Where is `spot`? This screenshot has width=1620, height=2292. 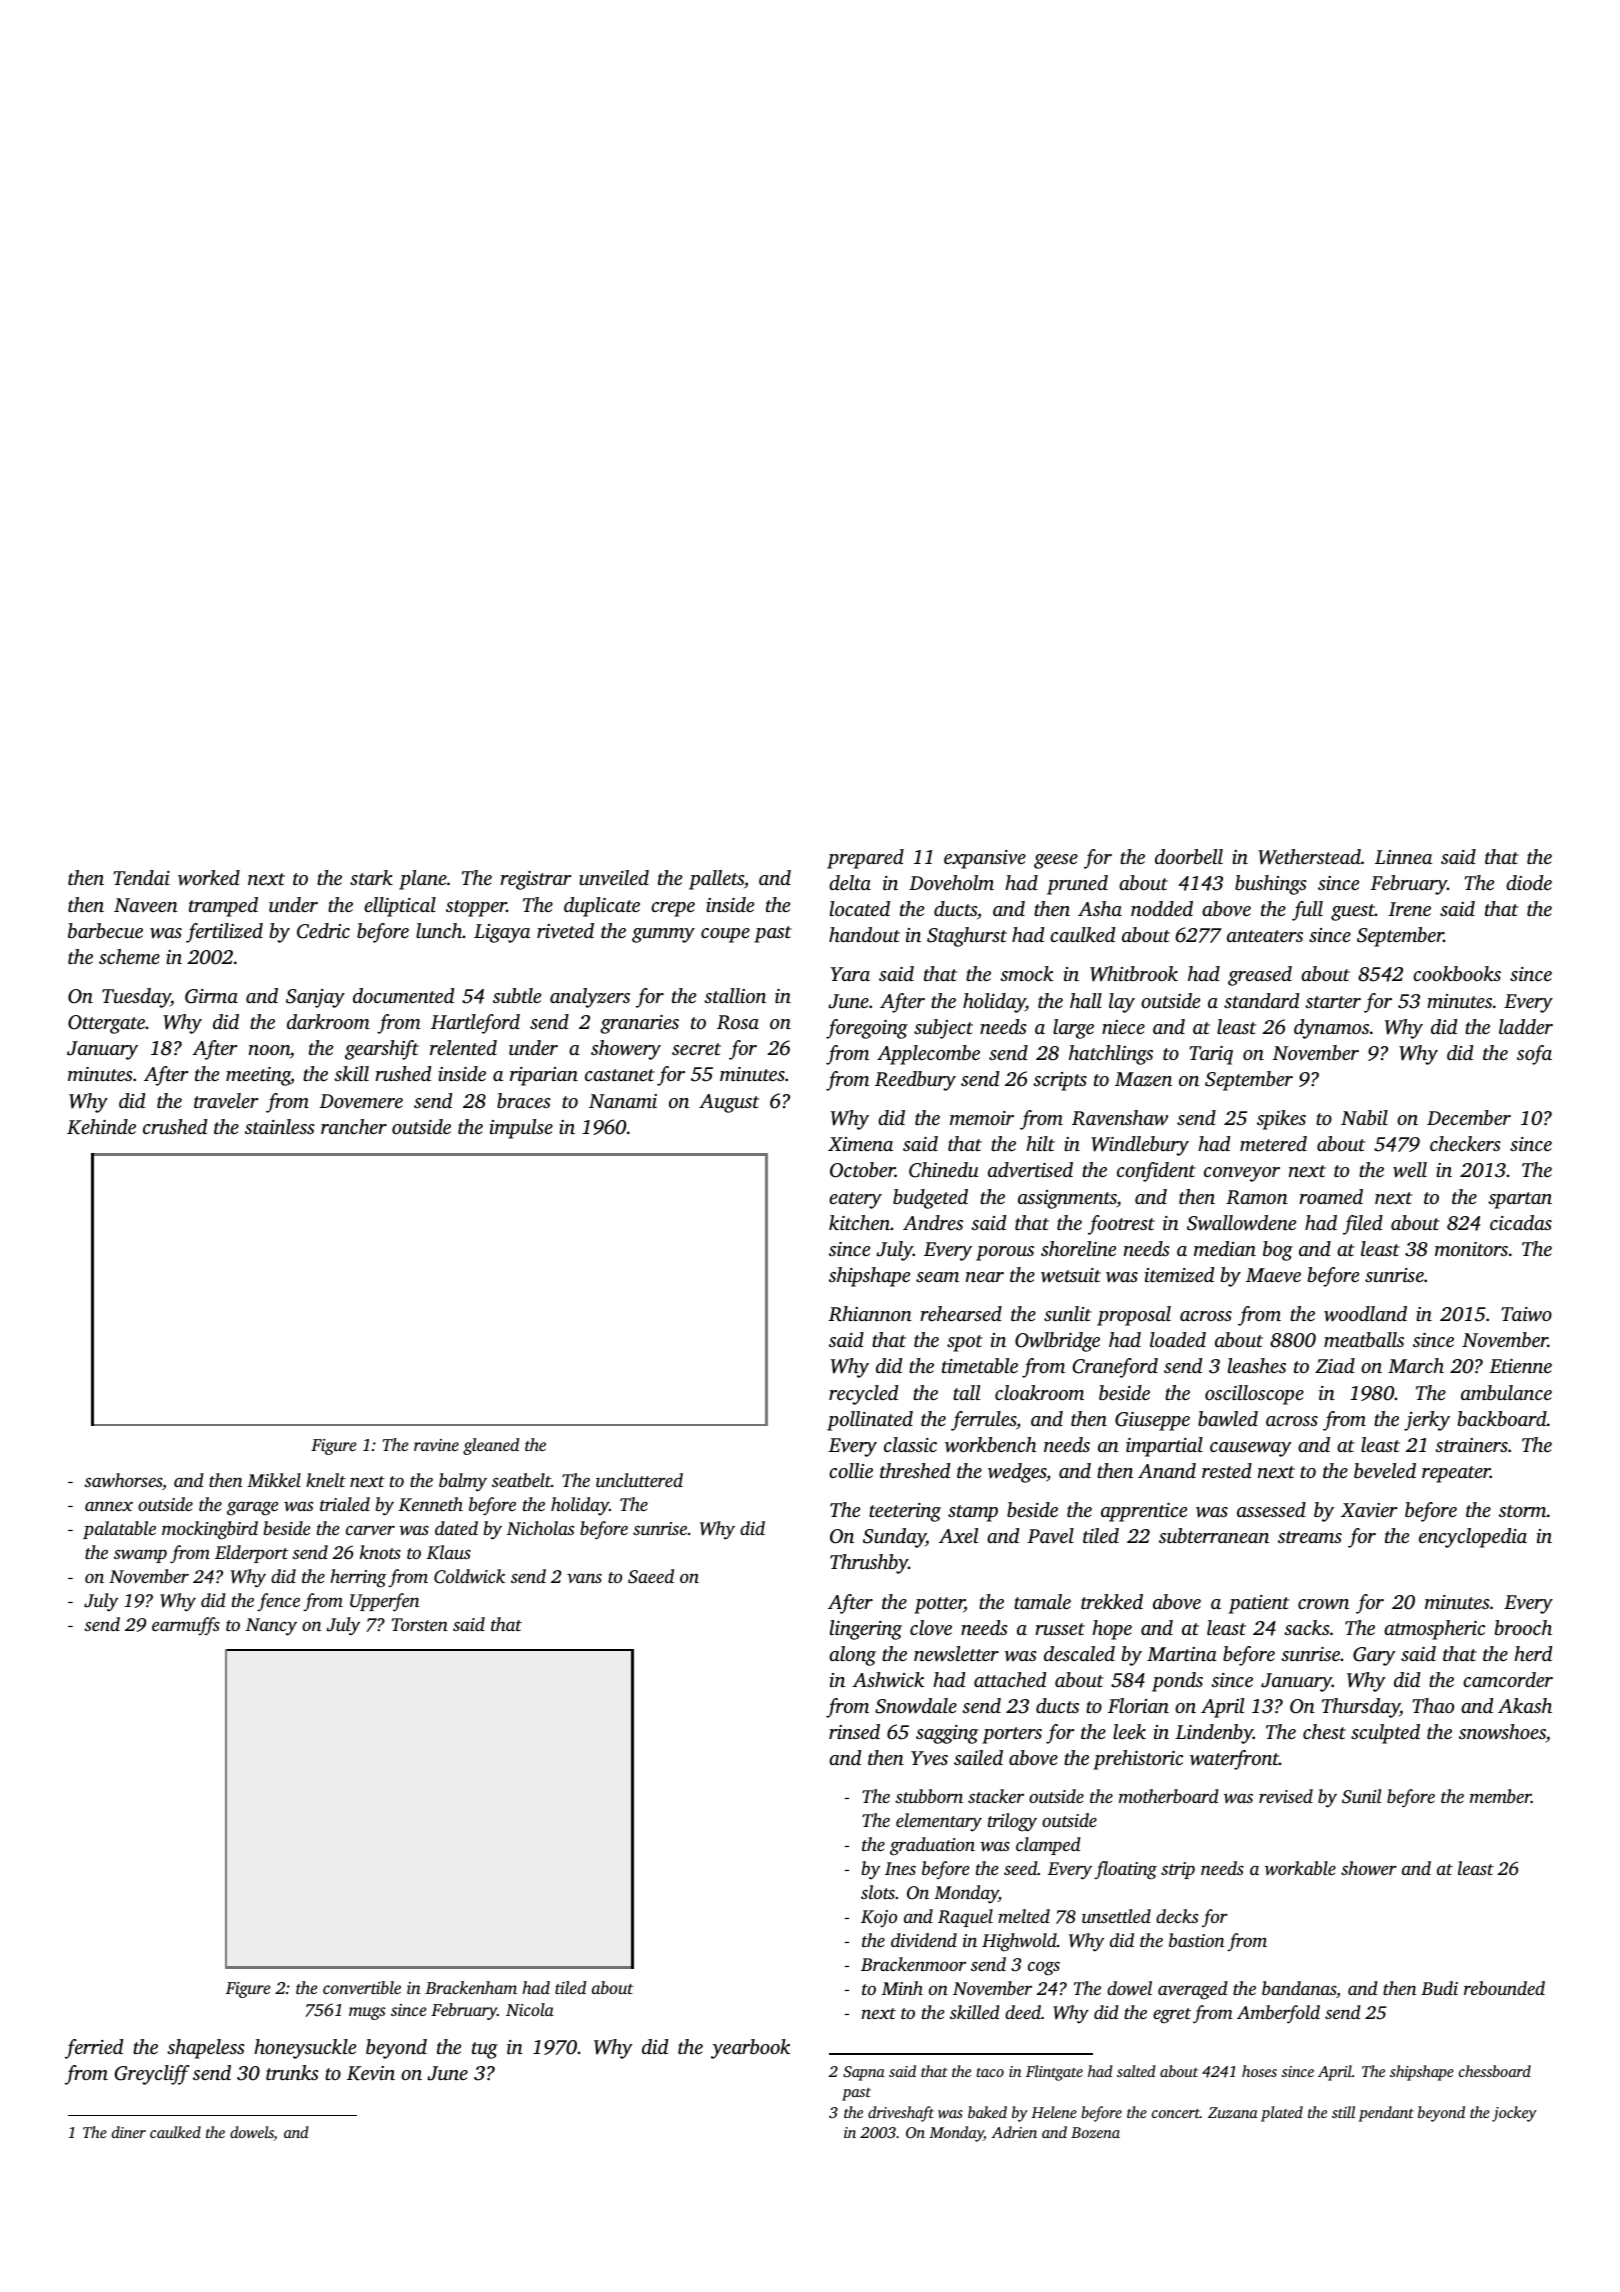 spot is located at coordinates (965, 1343).
